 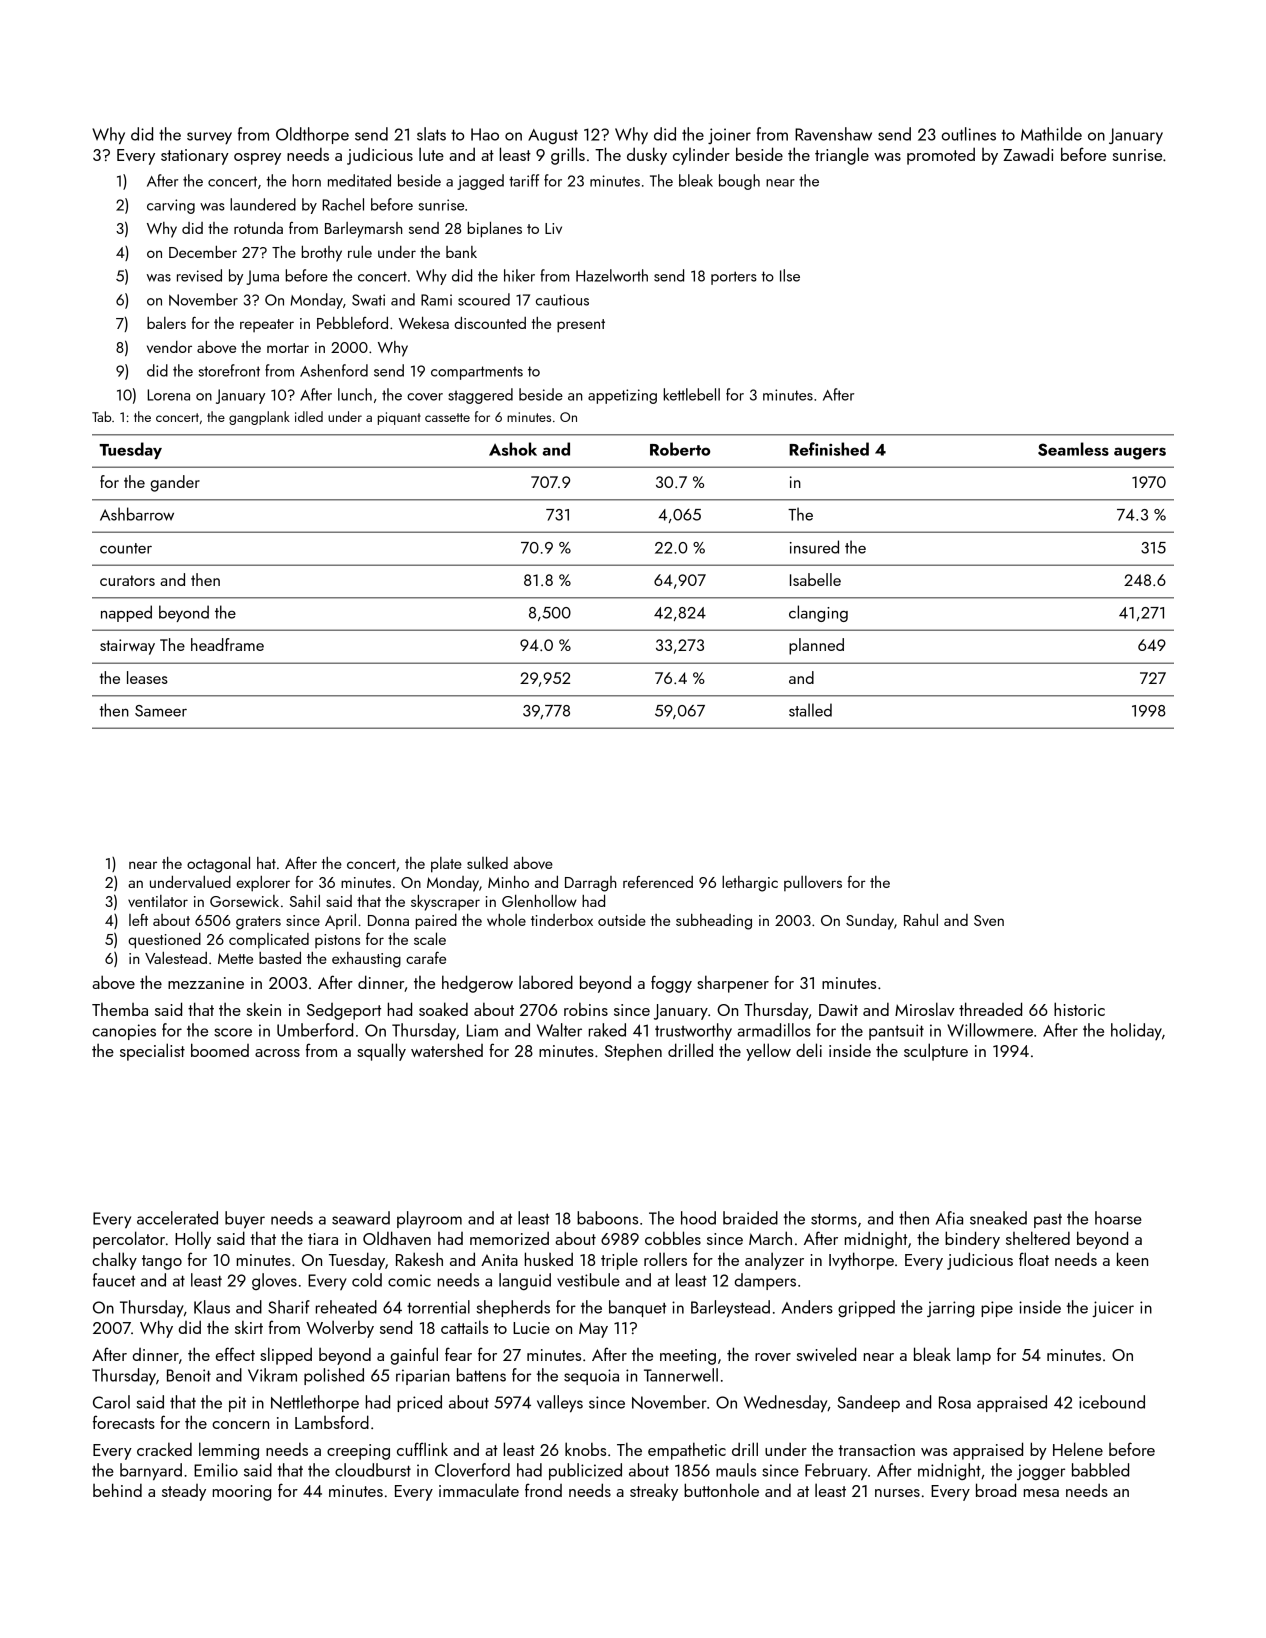 I want to click on horn, so click(x=306, y=180).
